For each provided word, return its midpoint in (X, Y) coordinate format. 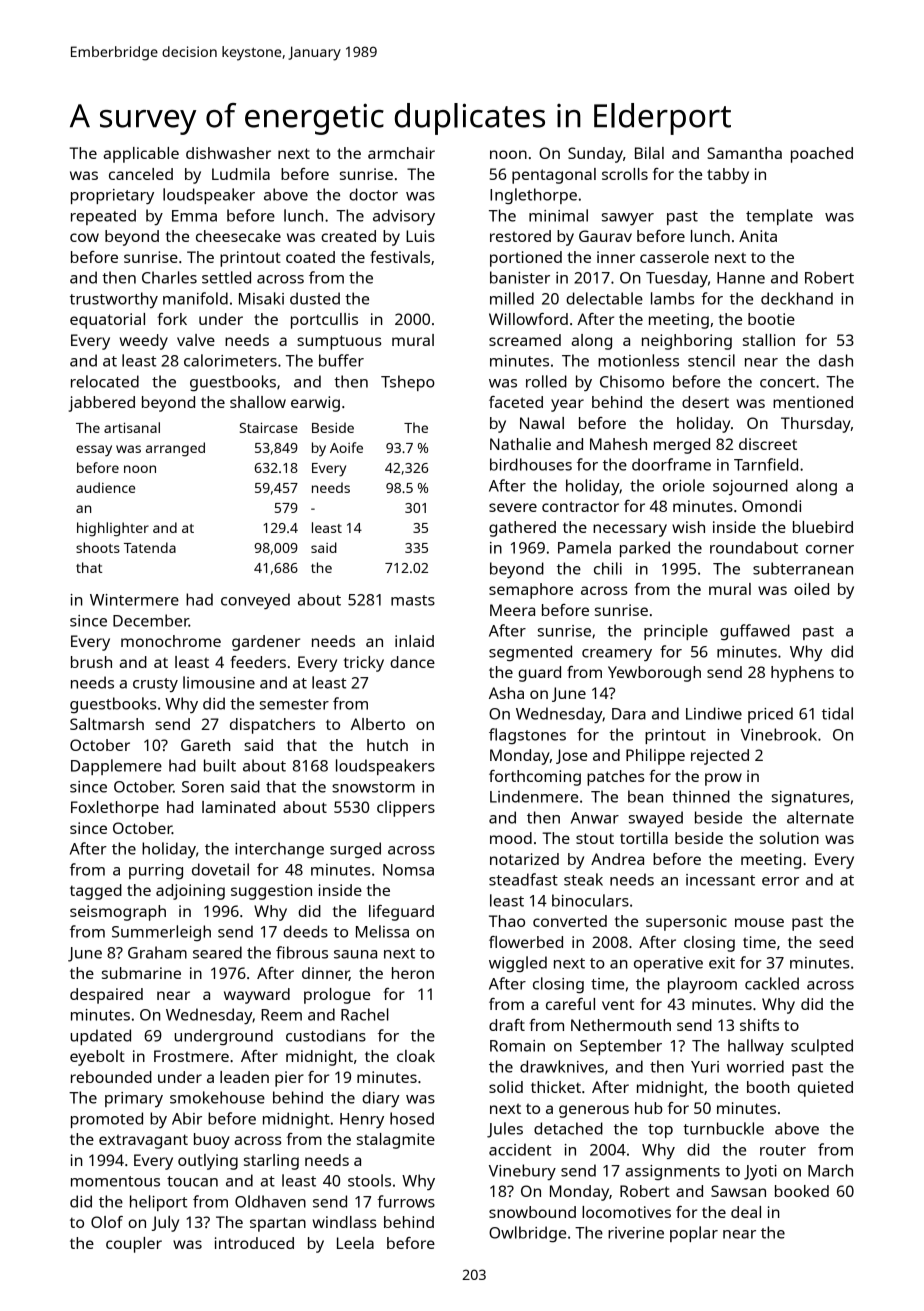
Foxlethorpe (115, 809)
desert (705, 402)
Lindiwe (714, 713)
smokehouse (217, 1097)
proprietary (112, 196)
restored (520, 236)
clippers (406, 809)
